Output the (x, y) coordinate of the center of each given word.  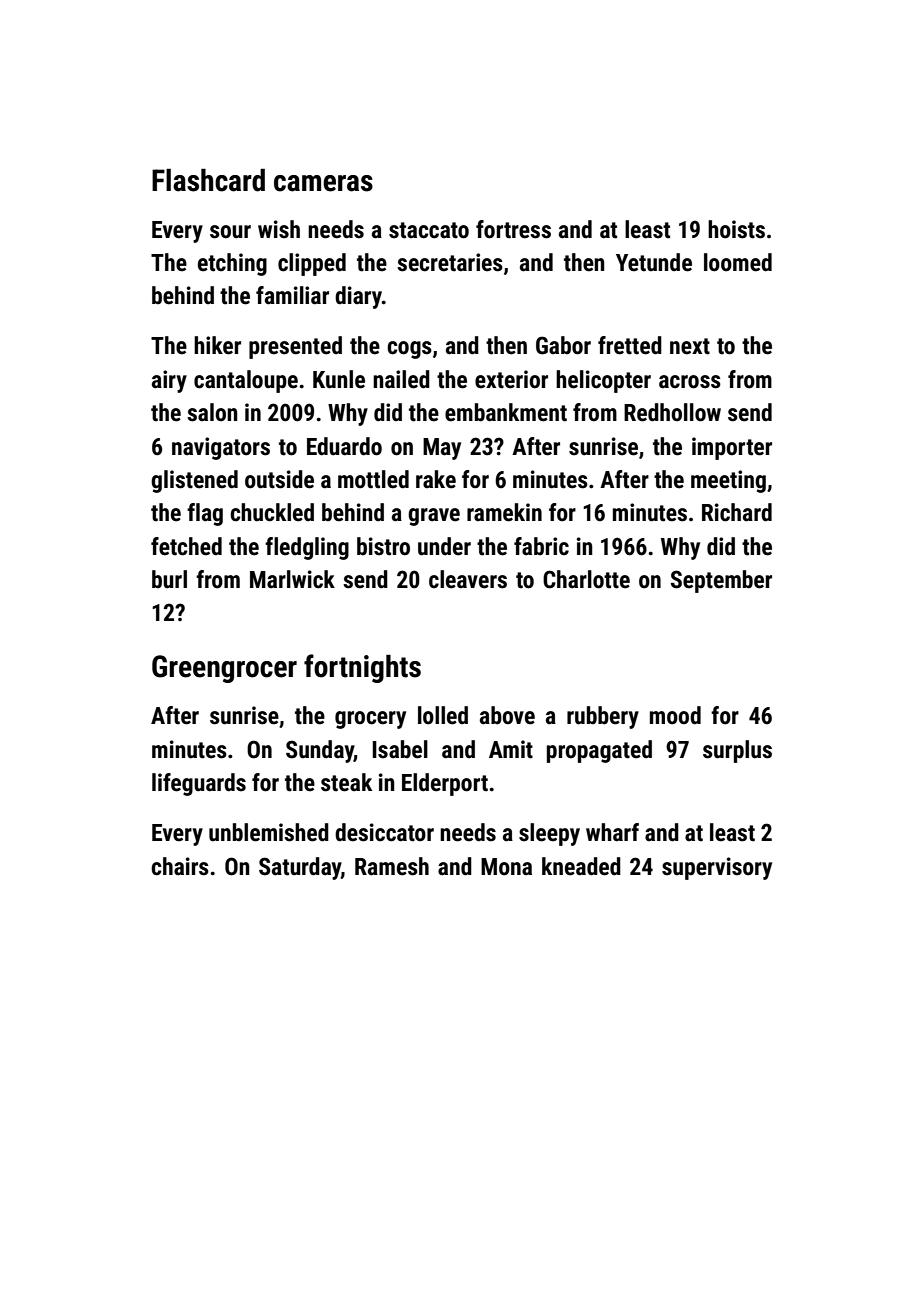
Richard (737, 512)
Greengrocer (224, 669)
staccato (429, 230)
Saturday (300, 868)
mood (675, 715)
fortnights (362, 668)
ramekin (504, 512)
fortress (513, 229)
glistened (194, 481)
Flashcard (208, 180)
